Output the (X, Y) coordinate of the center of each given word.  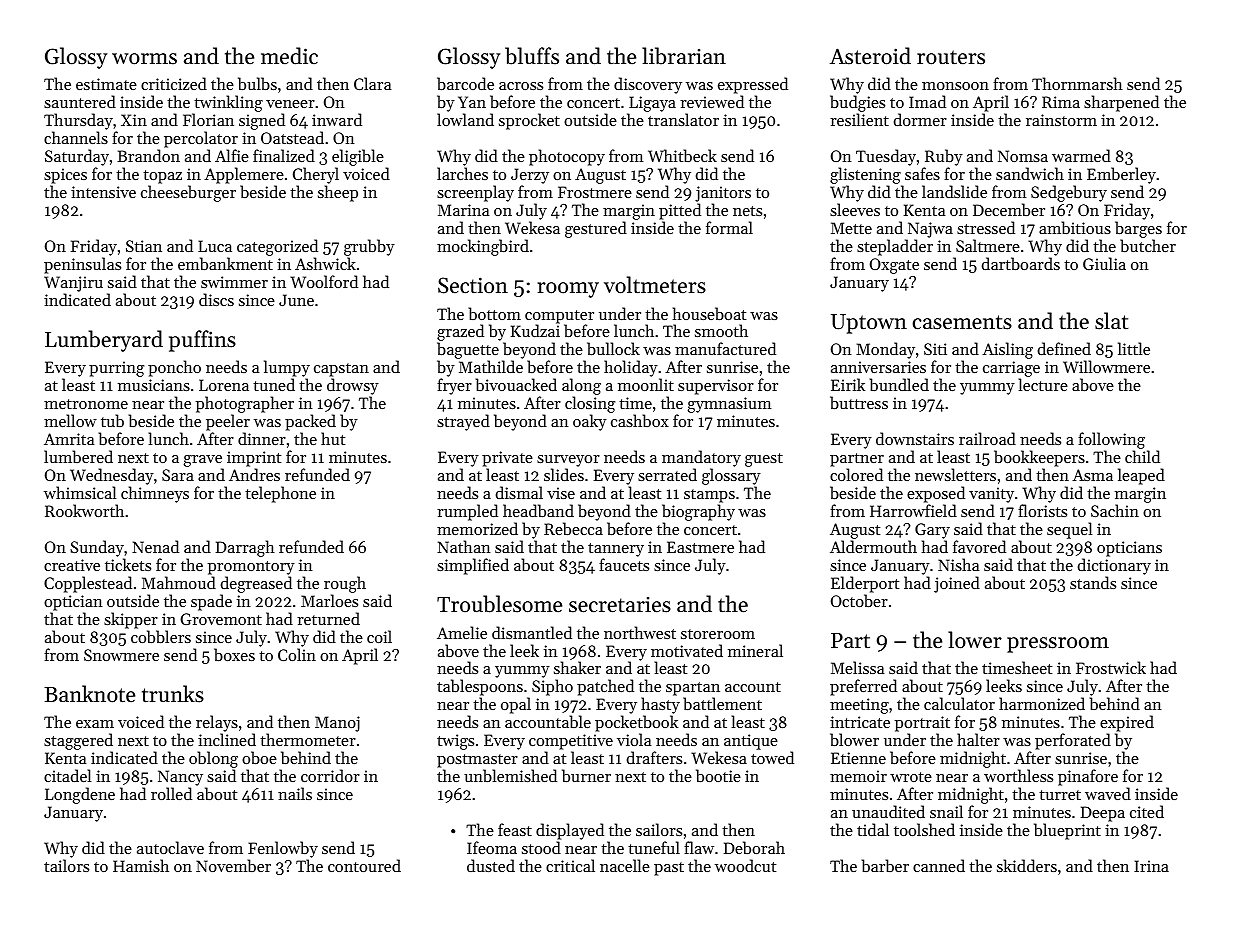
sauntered (80, 101)
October (859, 600)
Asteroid (870, 56)
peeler (228, 423)
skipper (131, 620)
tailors (66, 865)
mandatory (701, 458)
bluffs (532, 56)
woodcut (745, 865)
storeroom (718, 634)
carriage (1011, 370)
